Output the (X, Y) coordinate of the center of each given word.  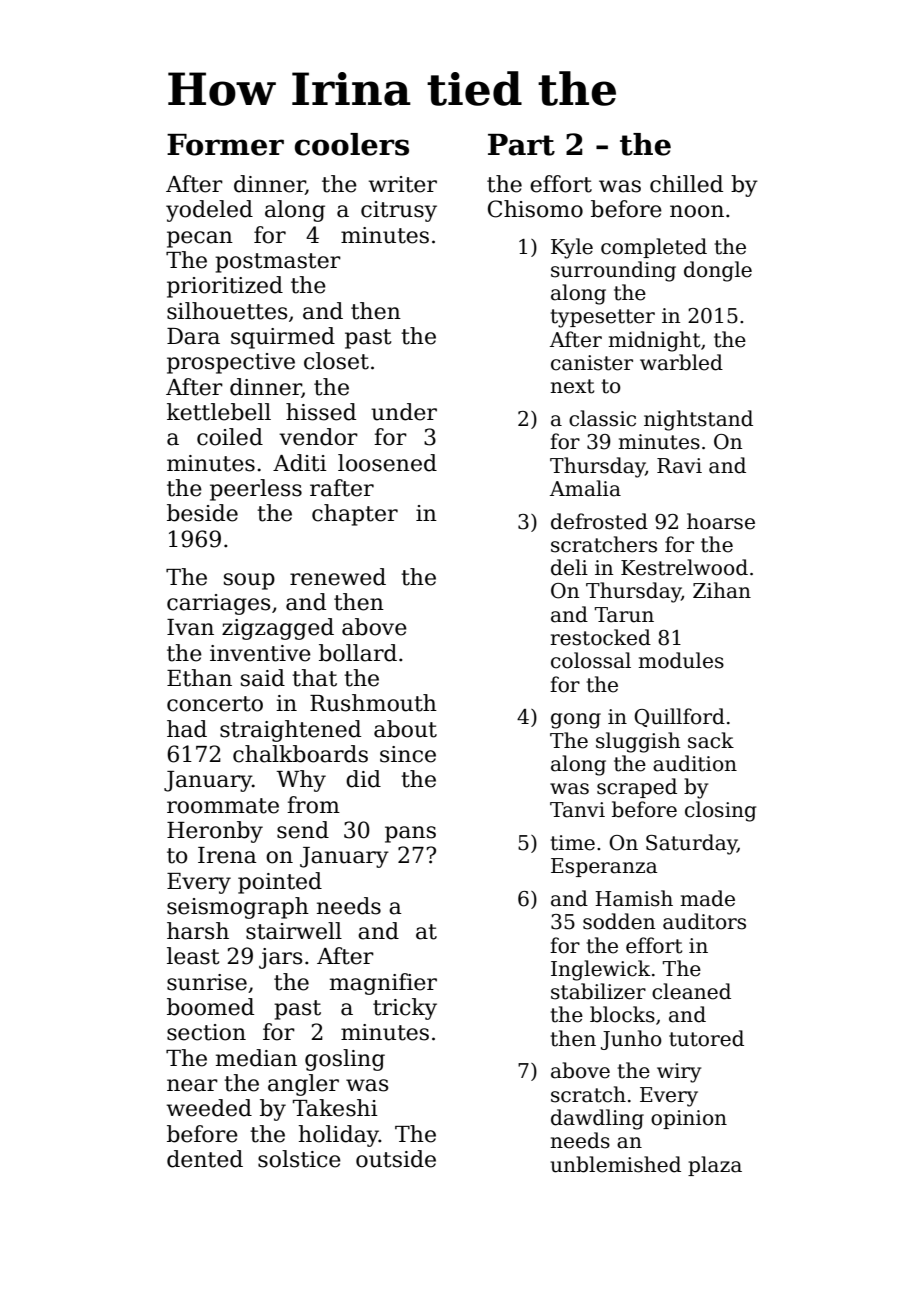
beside (202, 513)
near (192, 1085)
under (404, 412)
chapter (355, 515)
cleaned (691, 991)
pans (410, 834)
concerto (215, 704)
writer (403, 184)
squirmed (283, 338)
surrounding (613, 271)
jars (280, 958)
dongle (718, 271)
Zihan (722, 590)
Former (225, 145)
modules (681, 660)
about (405, 729)
